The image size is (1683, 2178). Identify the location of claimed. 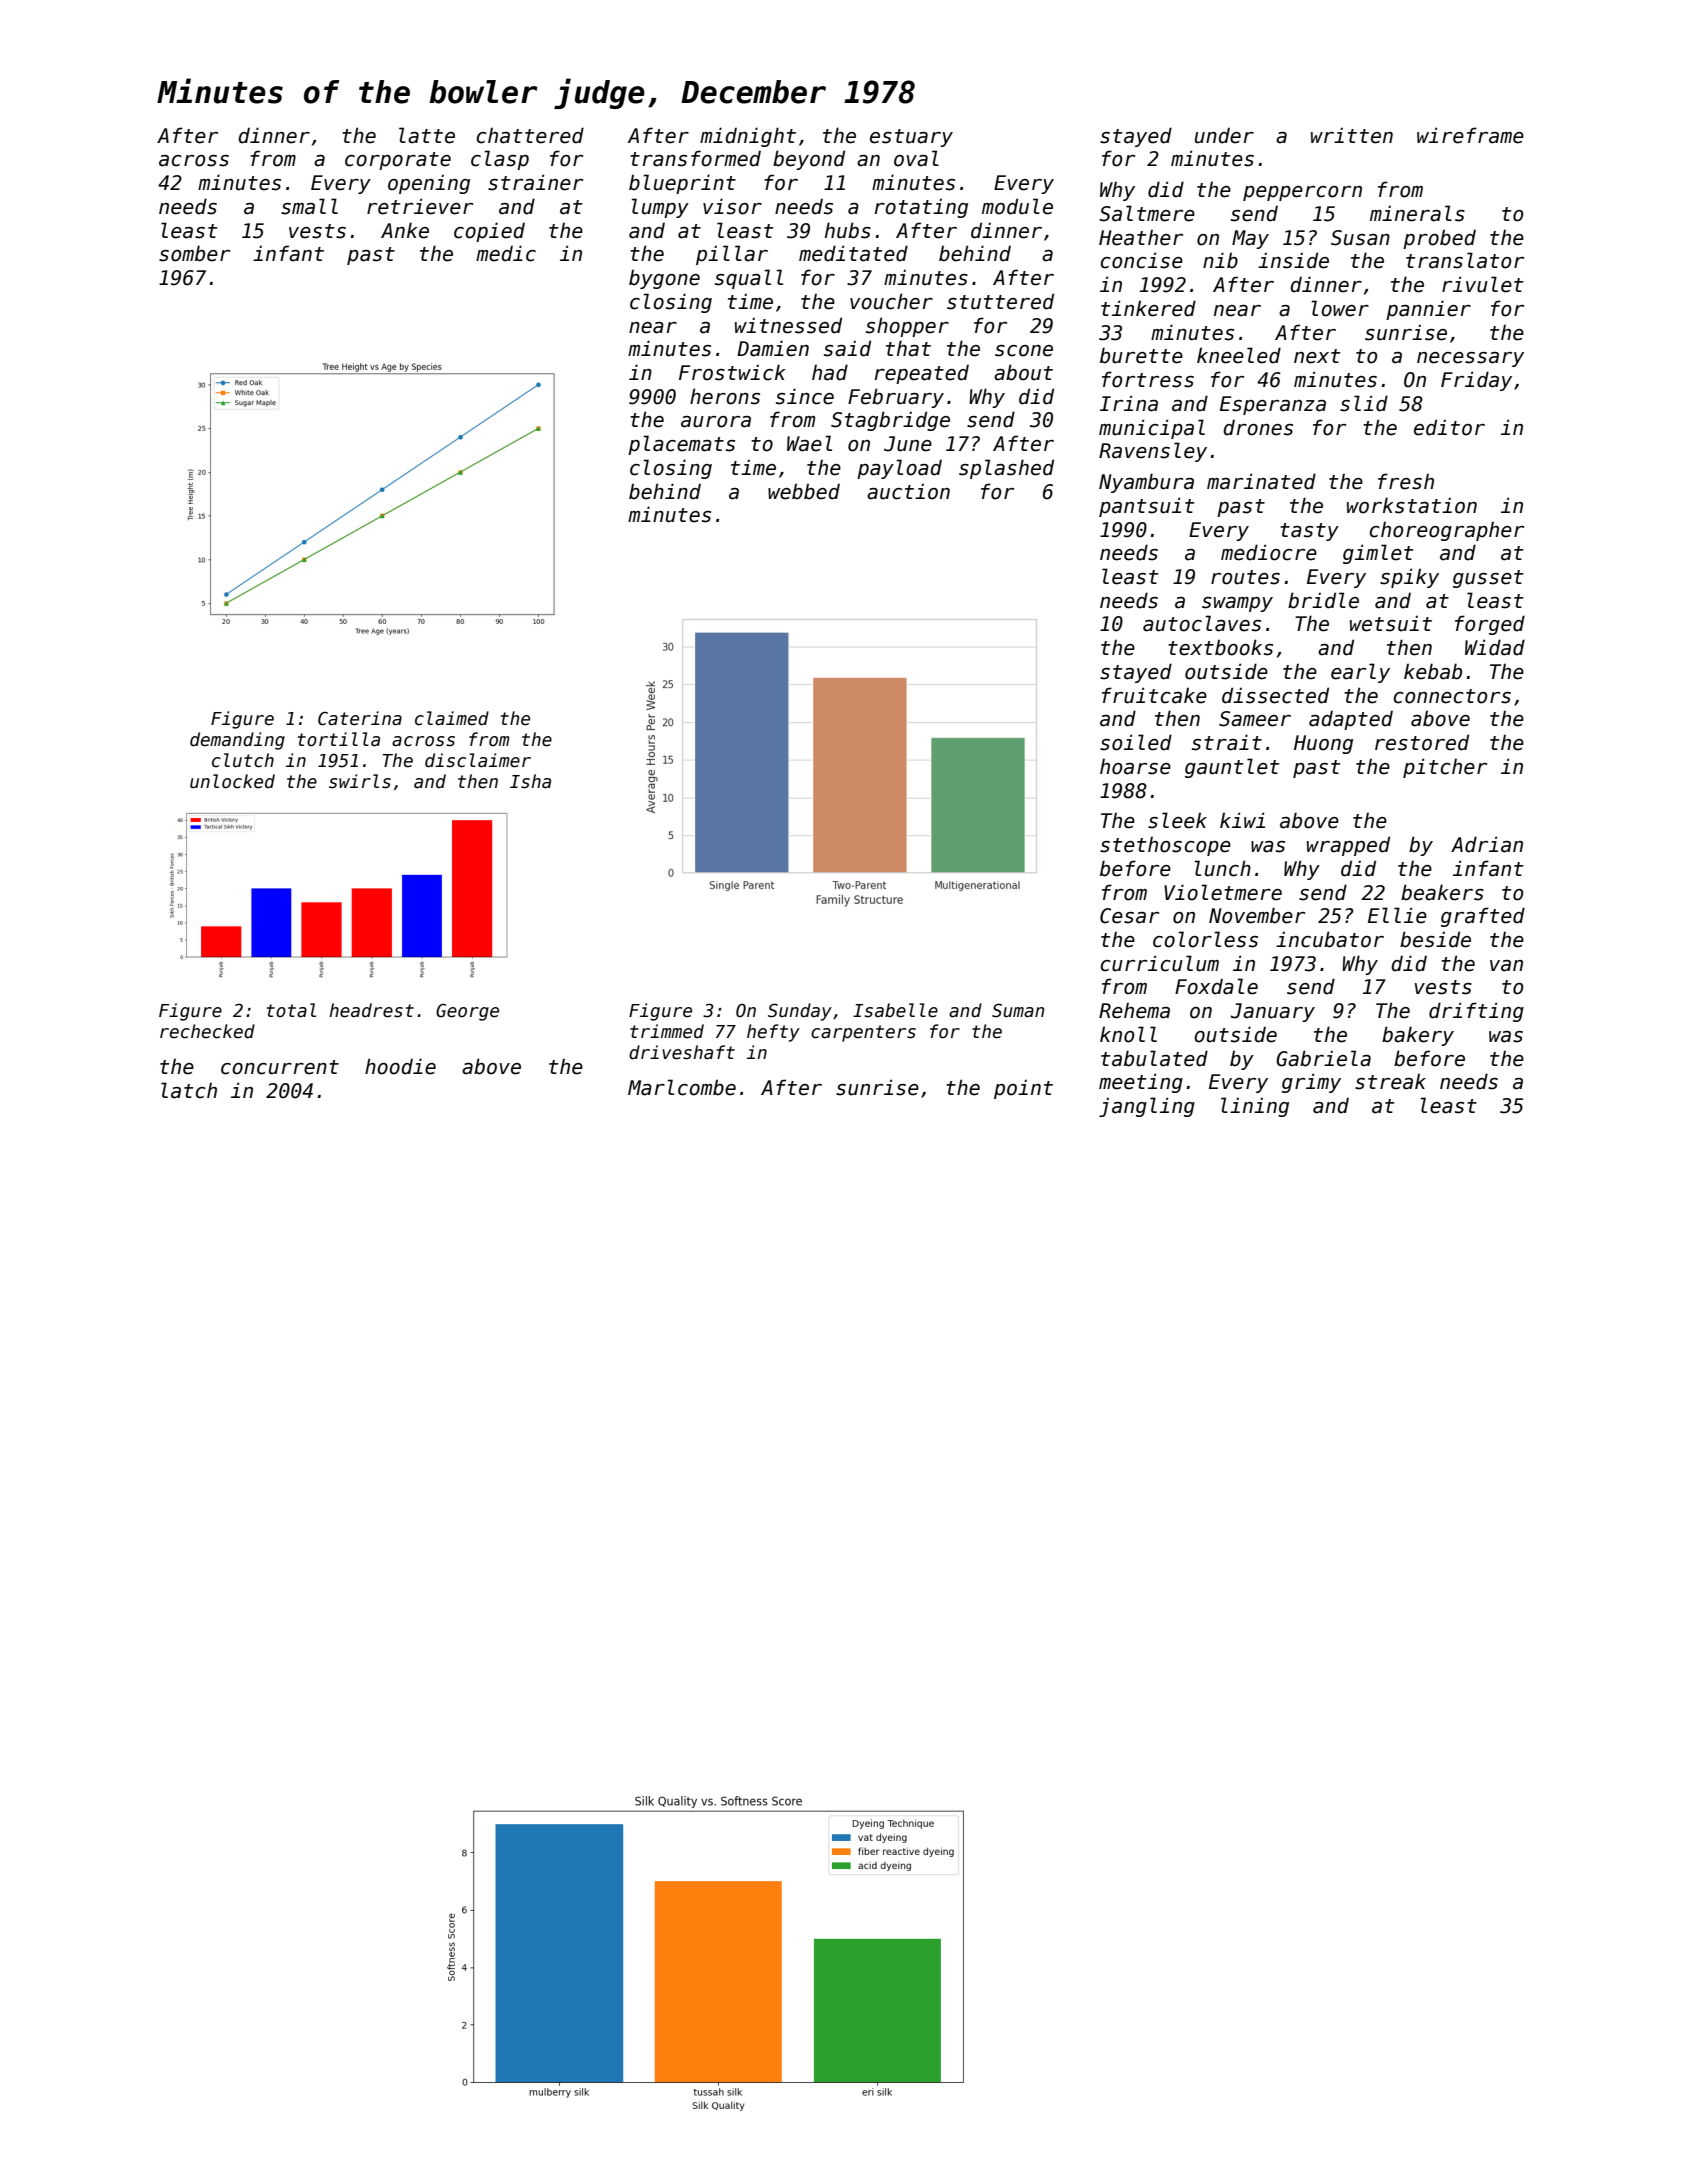
(452, 718).
